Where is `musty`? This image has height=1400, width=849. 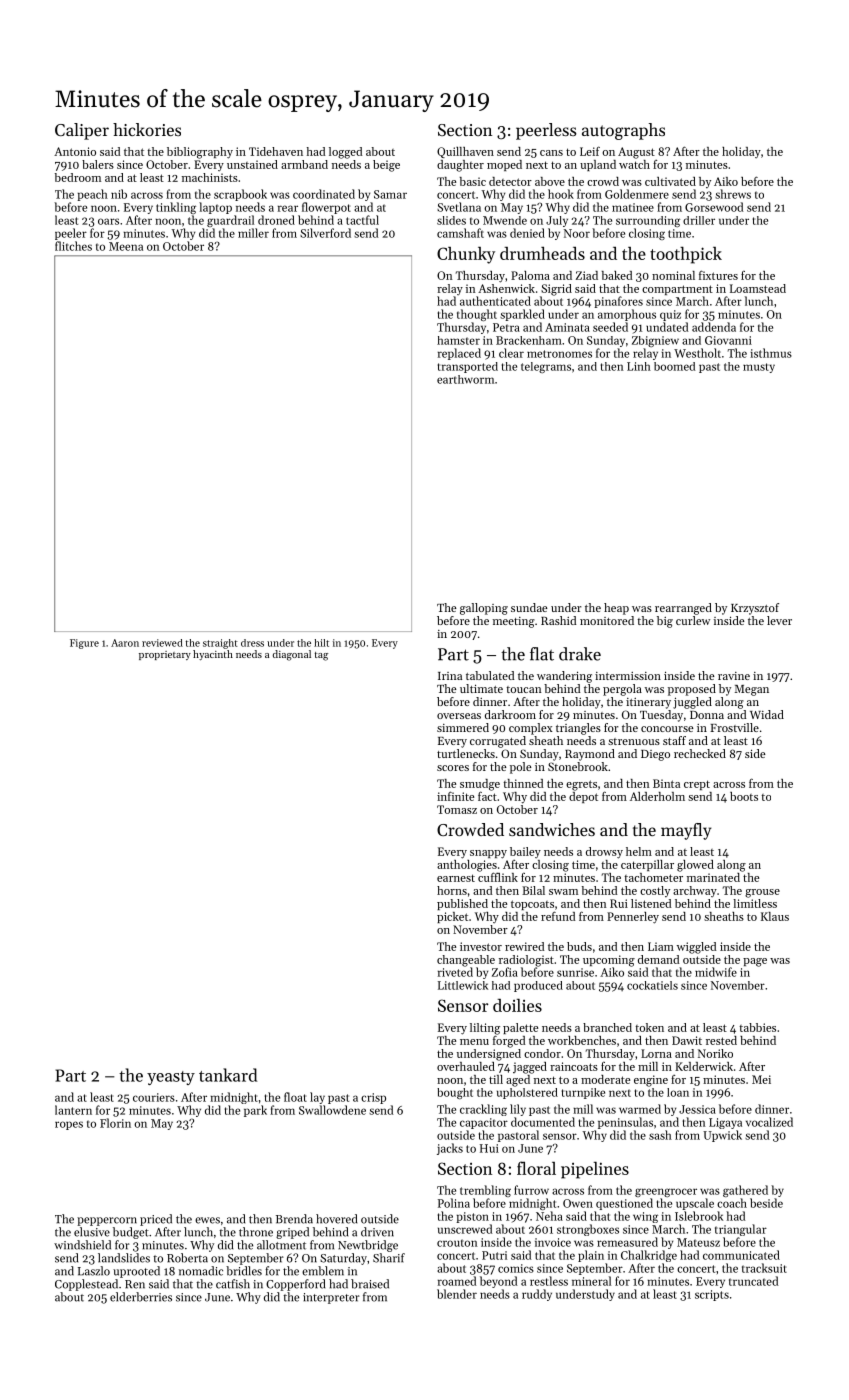 musty is located at coordinates (759, 368).
